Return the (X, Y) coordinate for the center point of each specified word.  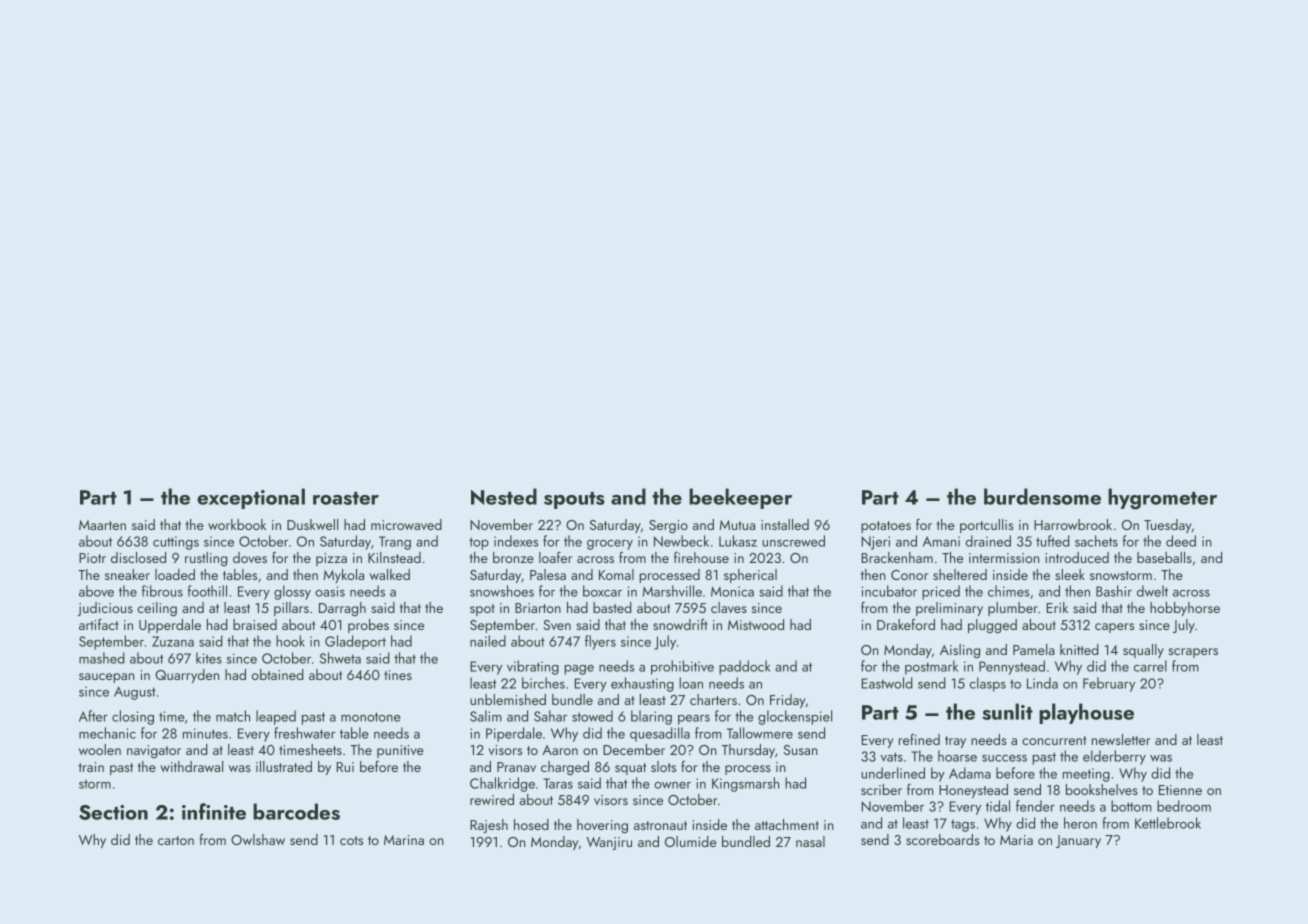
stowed (592, 716)
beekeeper (740, 498)
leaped (276, 717)
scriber (881, 789)
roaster (346, 498)
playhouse (1086, 713)
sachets (1096, 541)
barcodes (296, 811)
